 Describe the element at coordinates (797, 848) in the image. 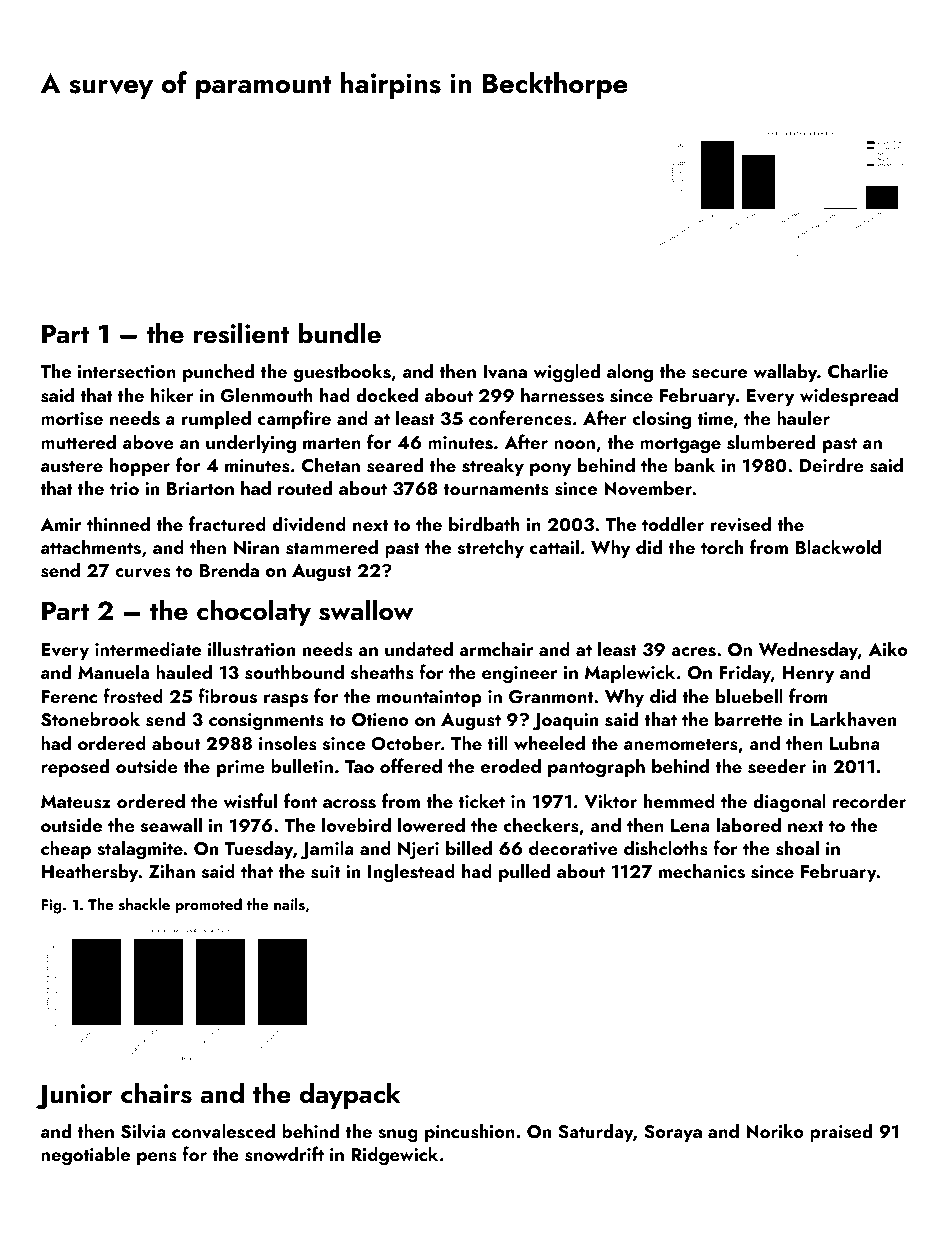

I see `shoal` at that location.
